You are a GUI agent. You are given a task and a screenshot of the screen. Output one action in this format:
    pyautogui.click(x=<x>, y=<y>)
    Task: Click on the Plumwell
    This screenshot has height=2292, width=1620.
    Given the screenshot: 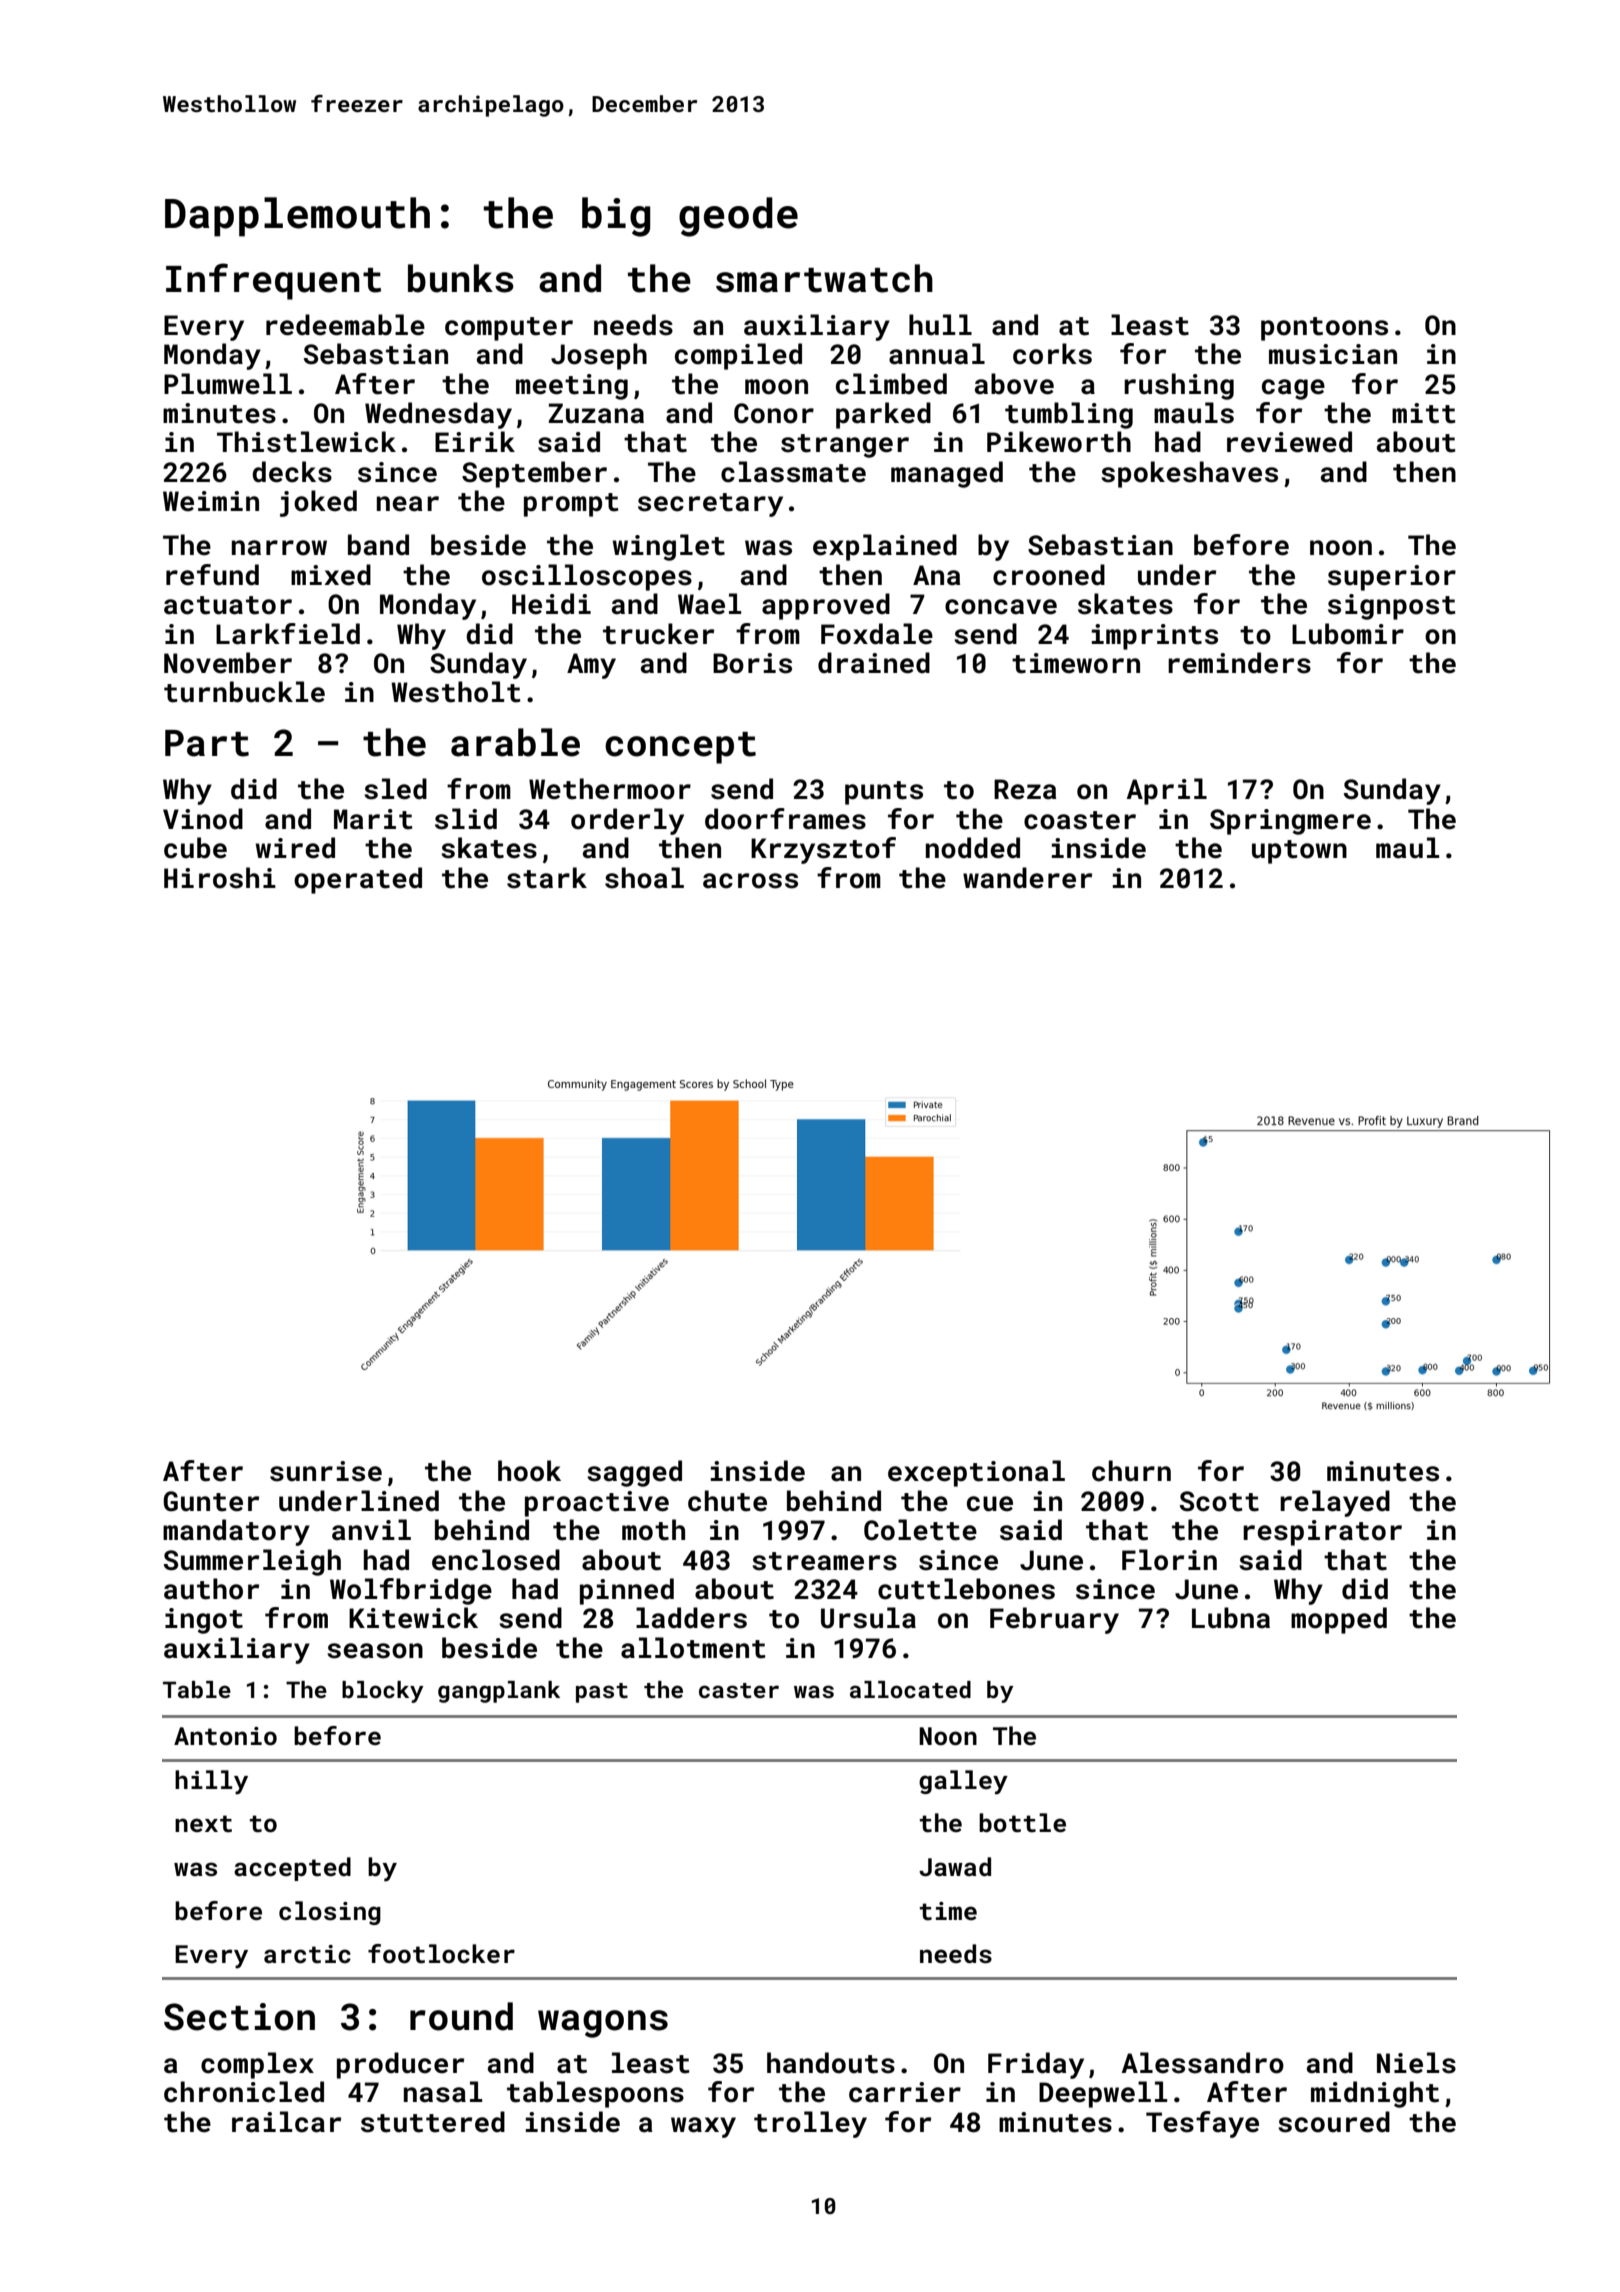 What is the action you would take?
    pyautogui.click(x=228, y=384)
